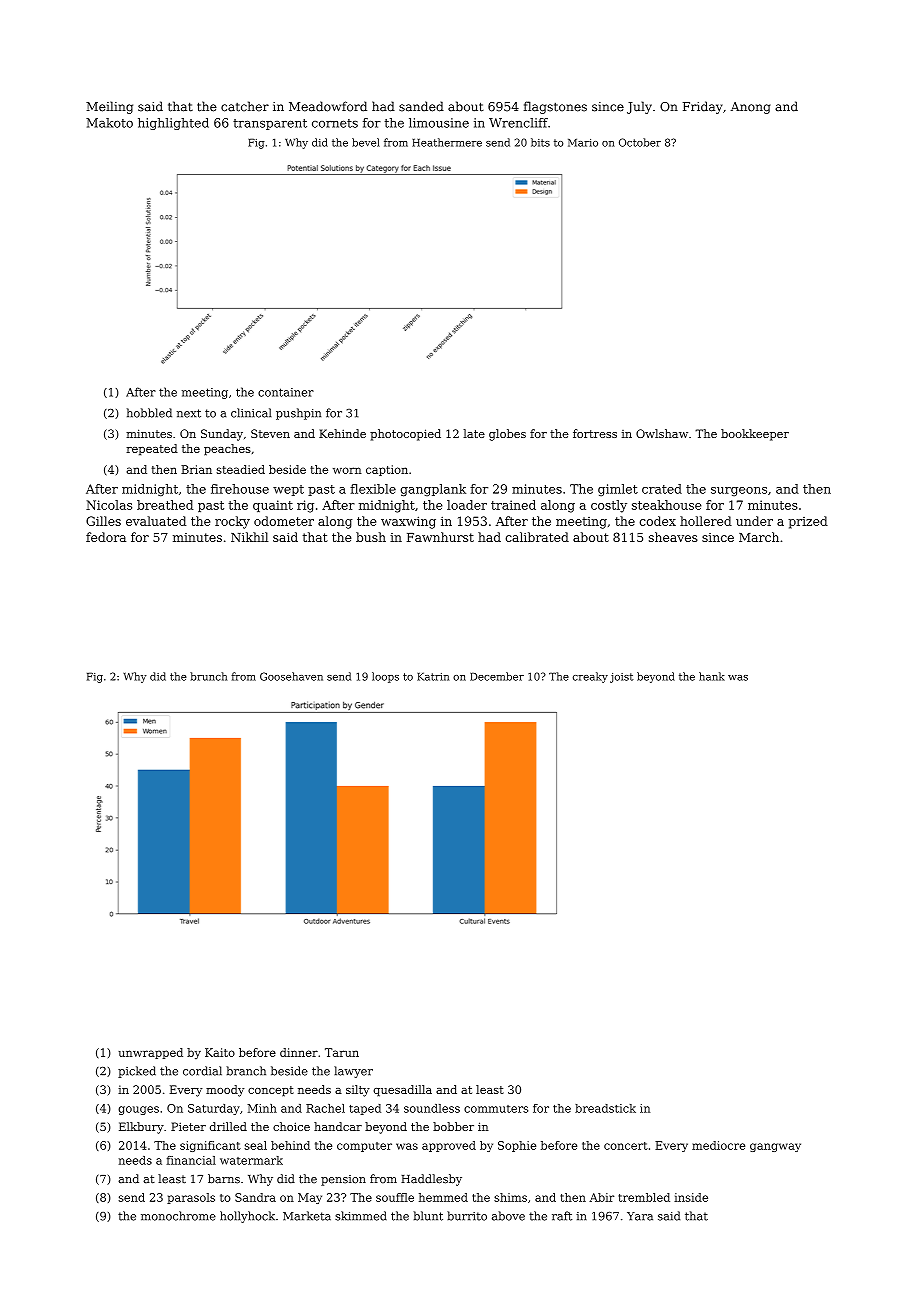  I want to click on highlighted, so click(173, 124).
